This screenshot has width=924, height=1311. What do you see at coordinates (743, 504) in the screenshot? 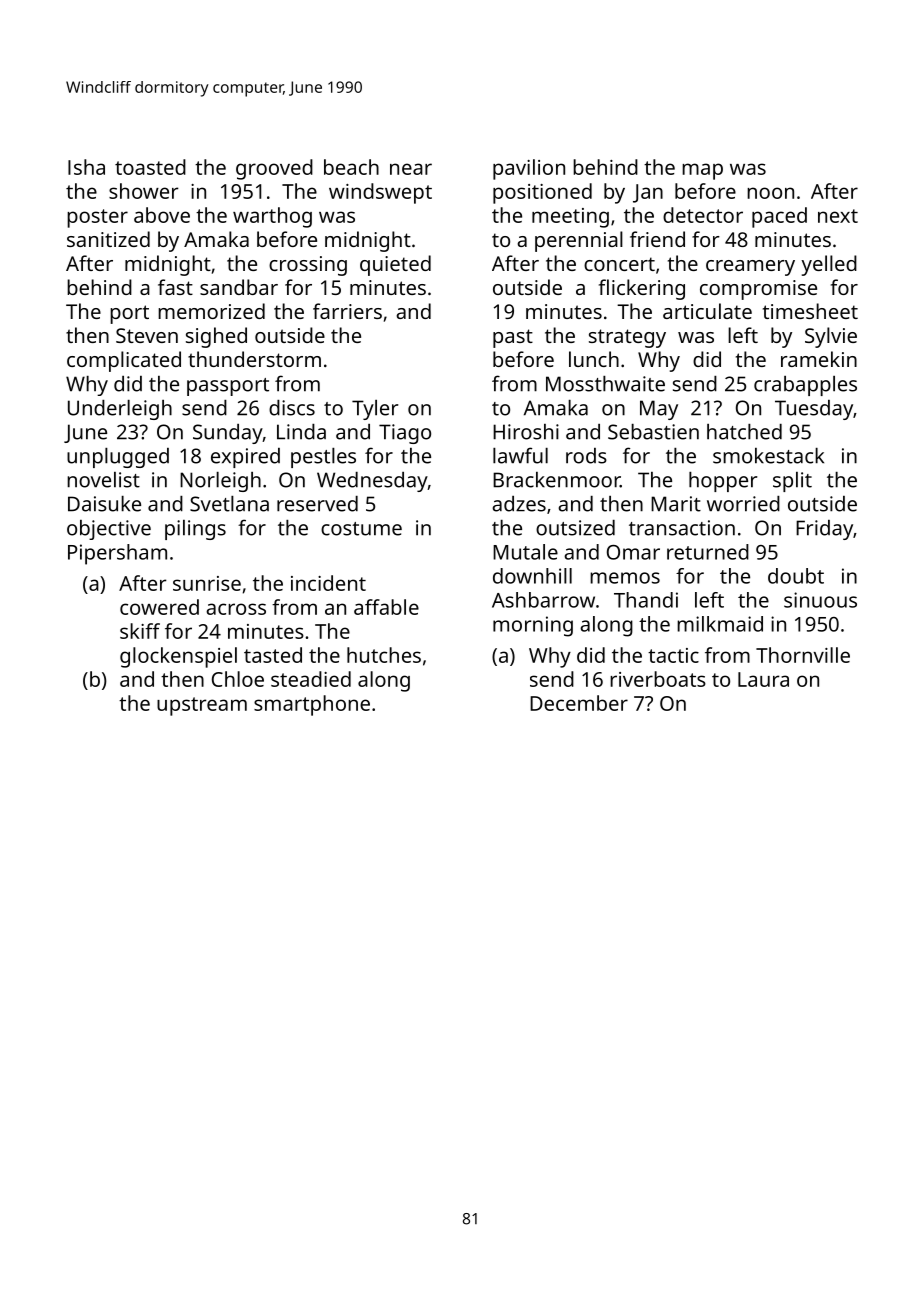
I see `worried` at bounding box center [743, 504].
